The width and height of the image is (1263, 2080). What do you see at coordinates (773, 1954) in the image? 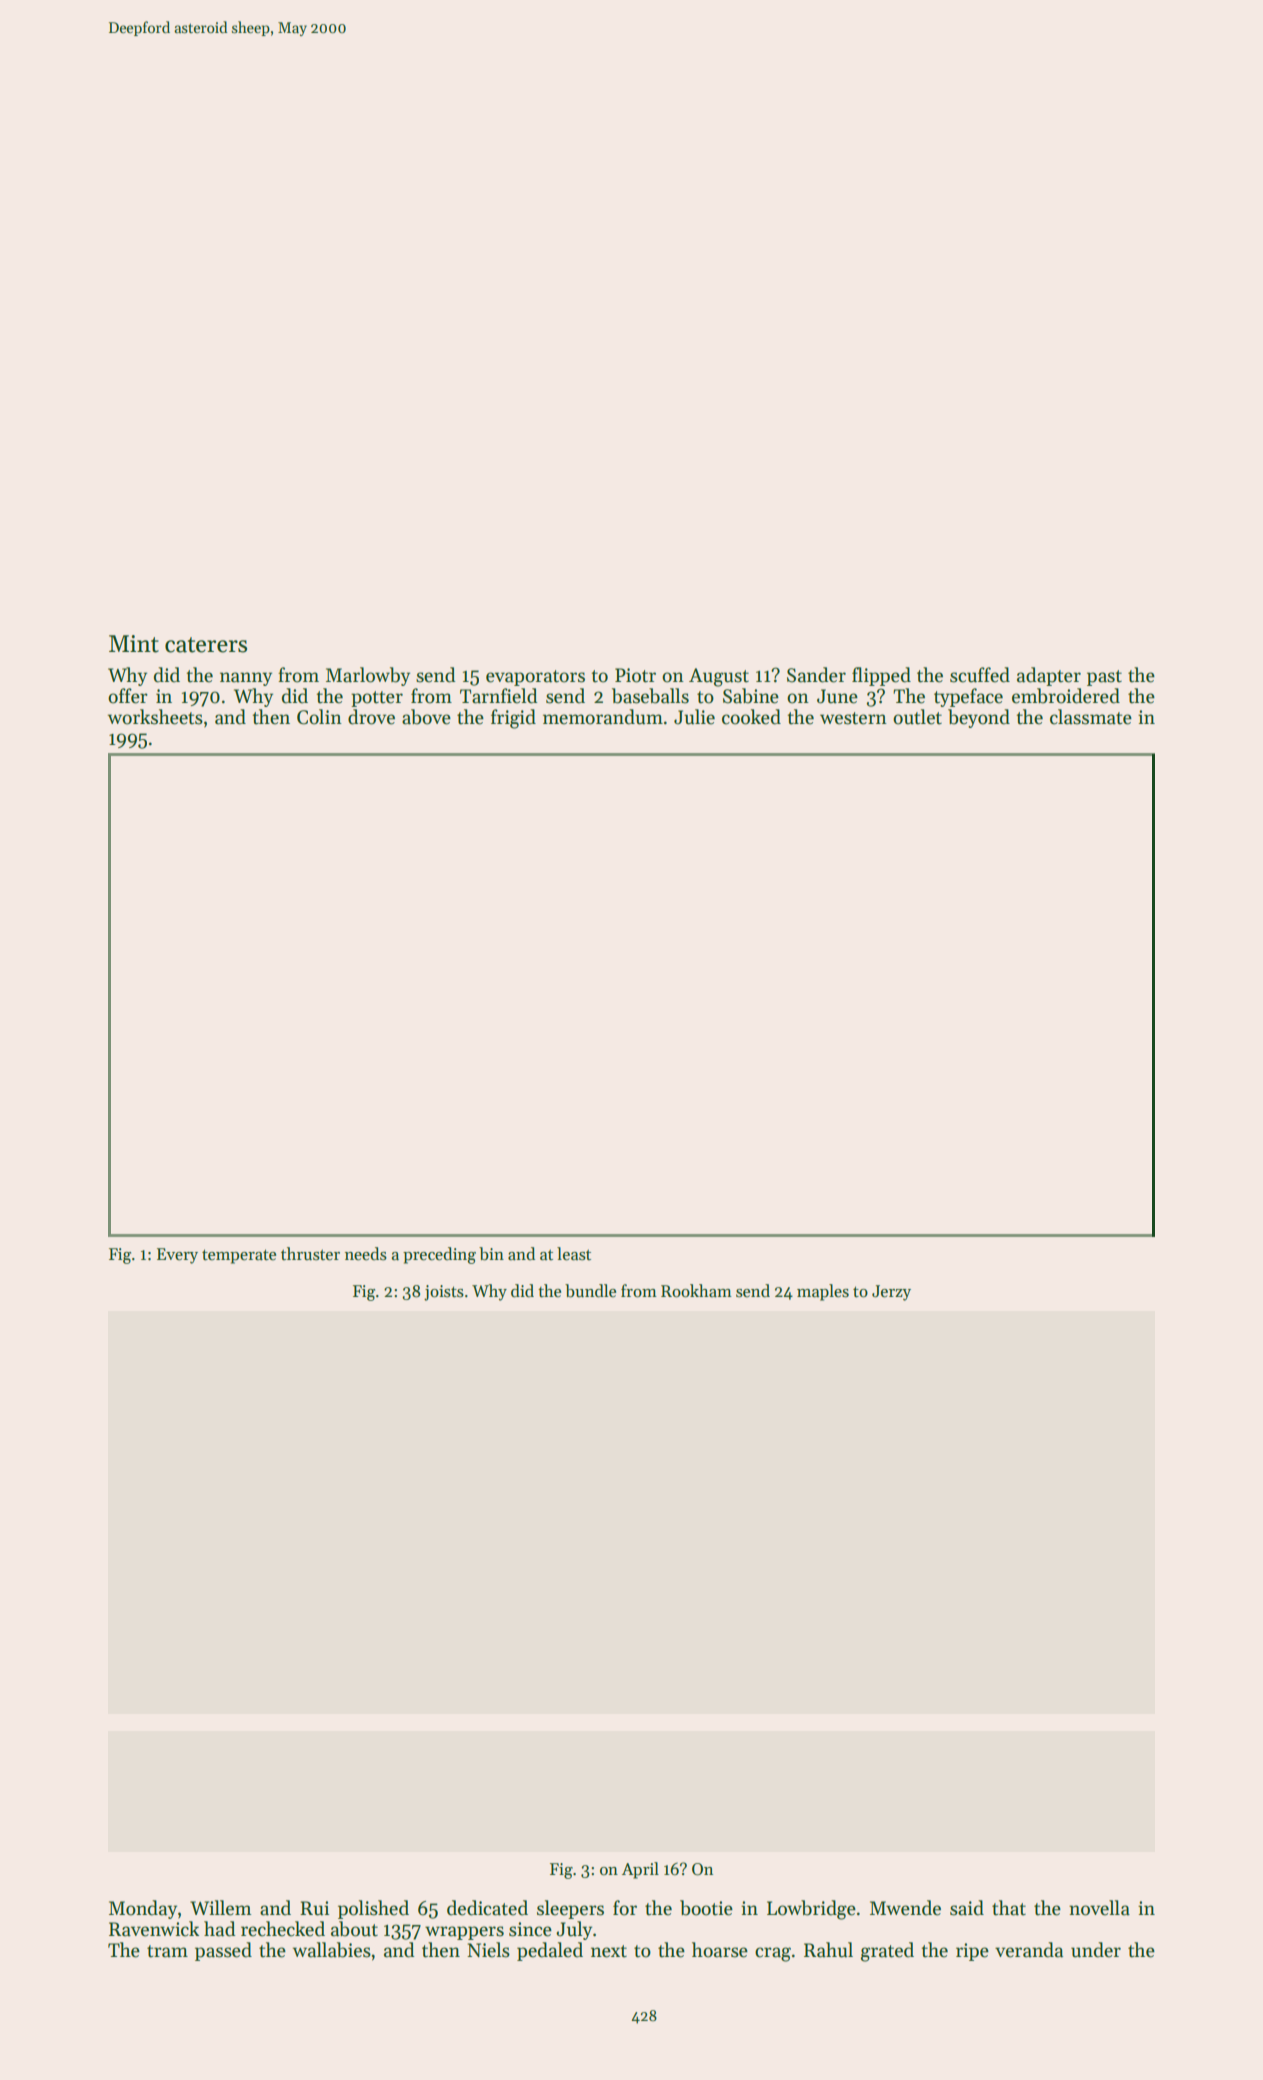
I see `crag` at bounding box center [773, 1954].
